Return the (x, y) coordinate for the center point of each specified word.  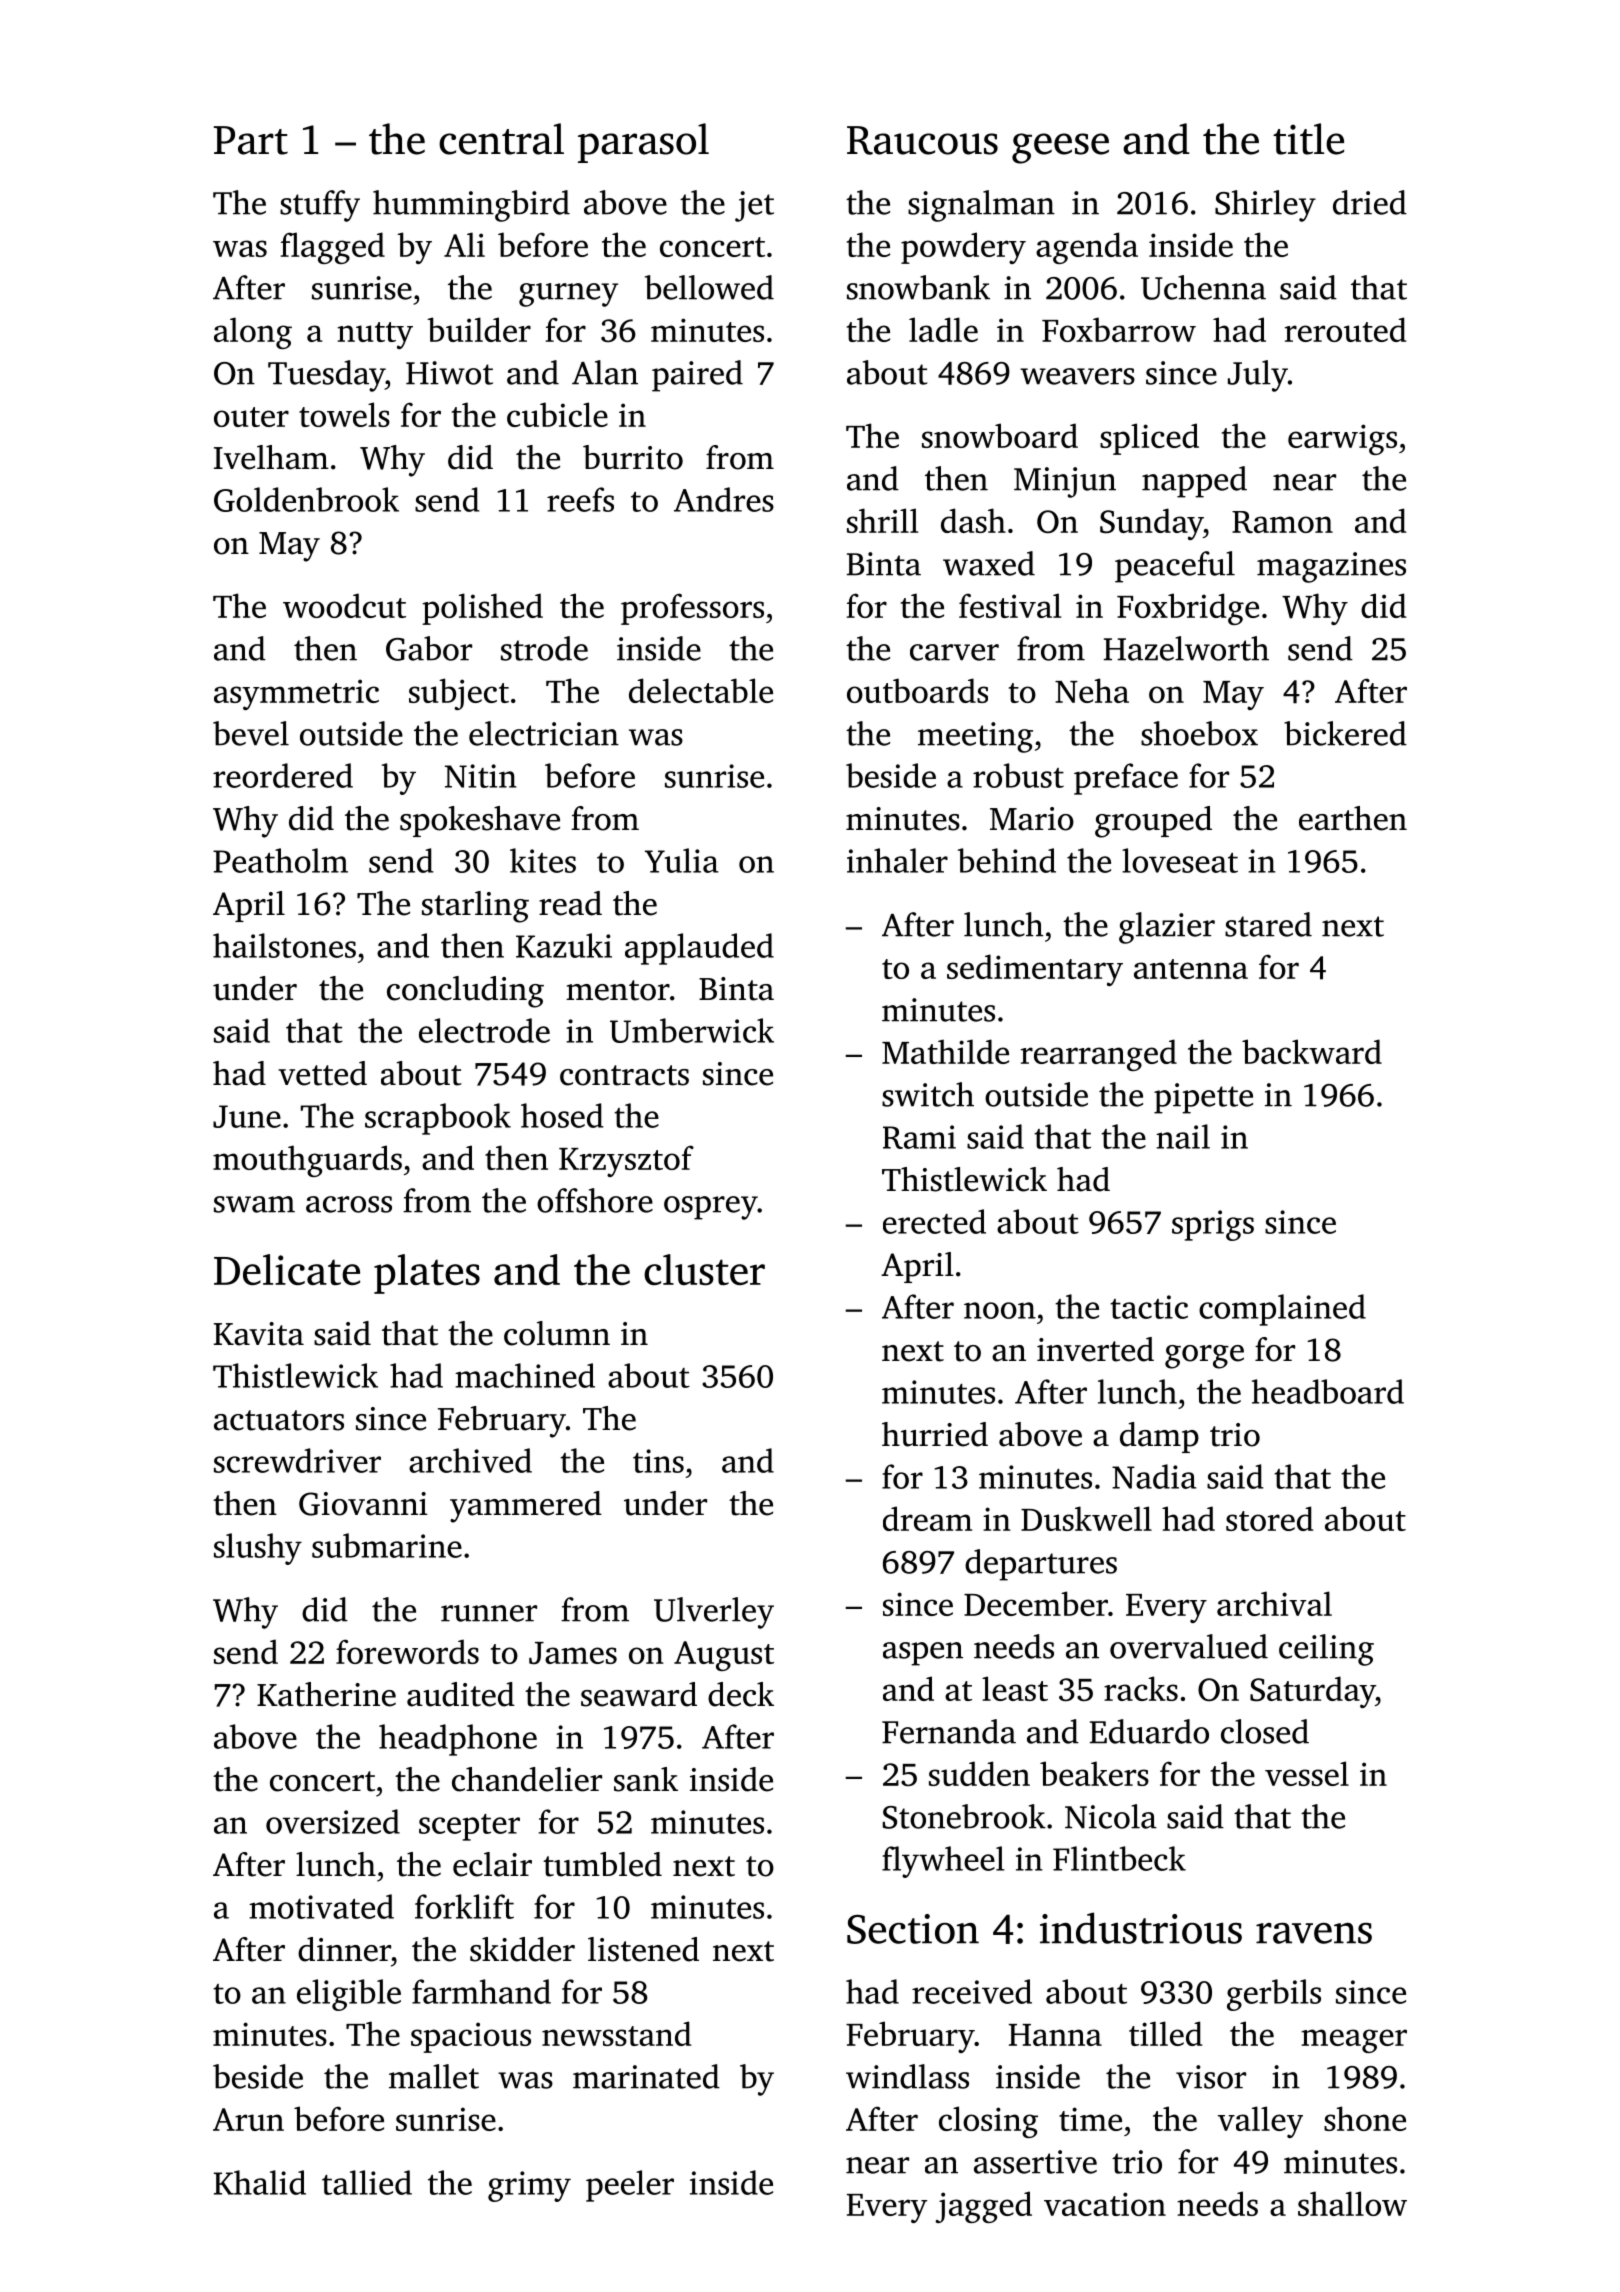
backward (1312, 1051)
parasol (643, 143)
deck (741, 1694)
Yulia (682, 860)
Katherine (326, 1694)
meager (1354, 2041)
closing (988, 2122)
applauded (699, 949)
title (1308, 139)
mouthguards (307, 1161)
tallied (367, 2182)
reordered (283, 775)
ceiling (1326, 1650)
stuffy (320, 206)
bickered (1345, 733)
